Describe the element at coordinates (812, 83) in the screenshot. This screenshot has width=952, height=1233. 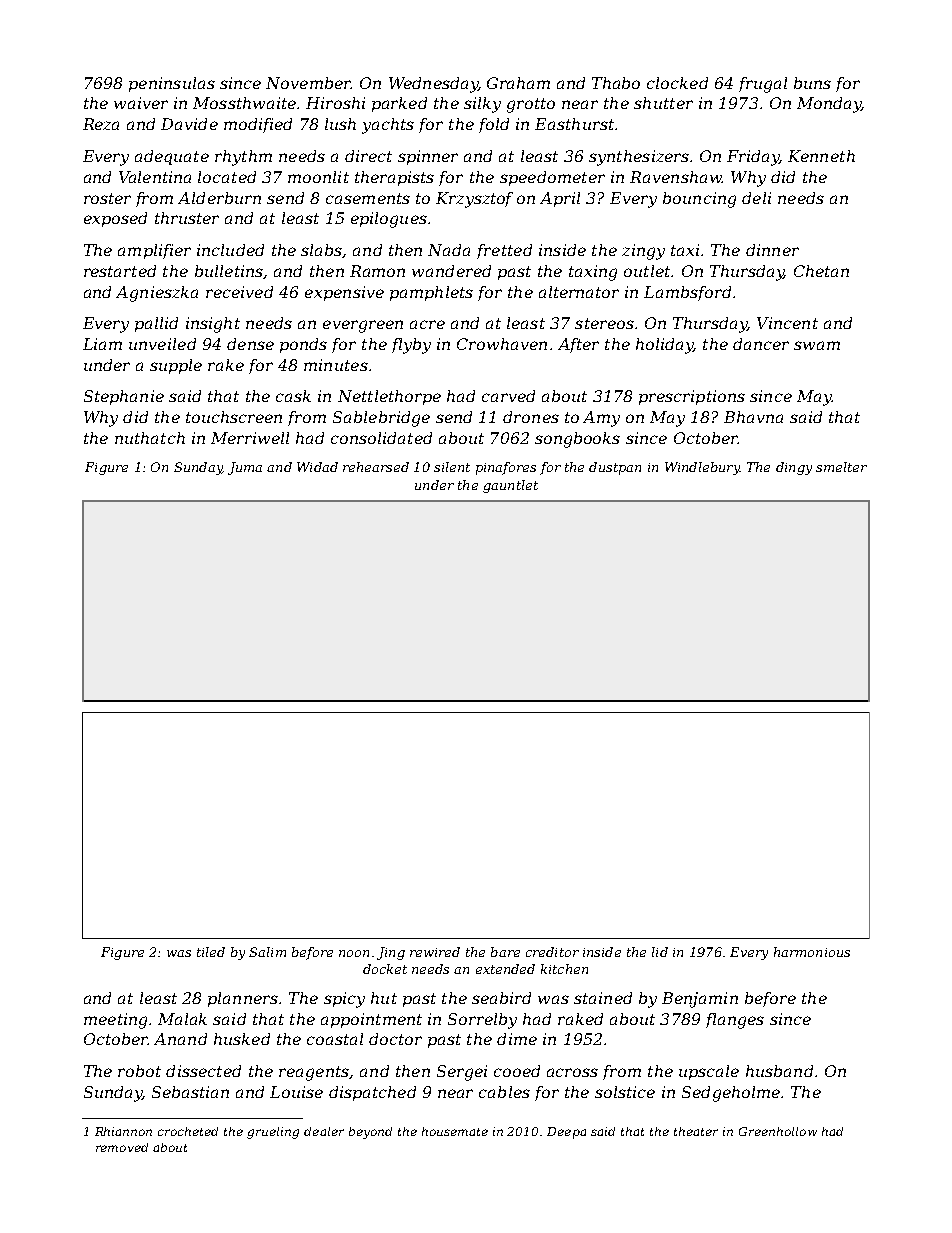
I see `buns` at that location.
